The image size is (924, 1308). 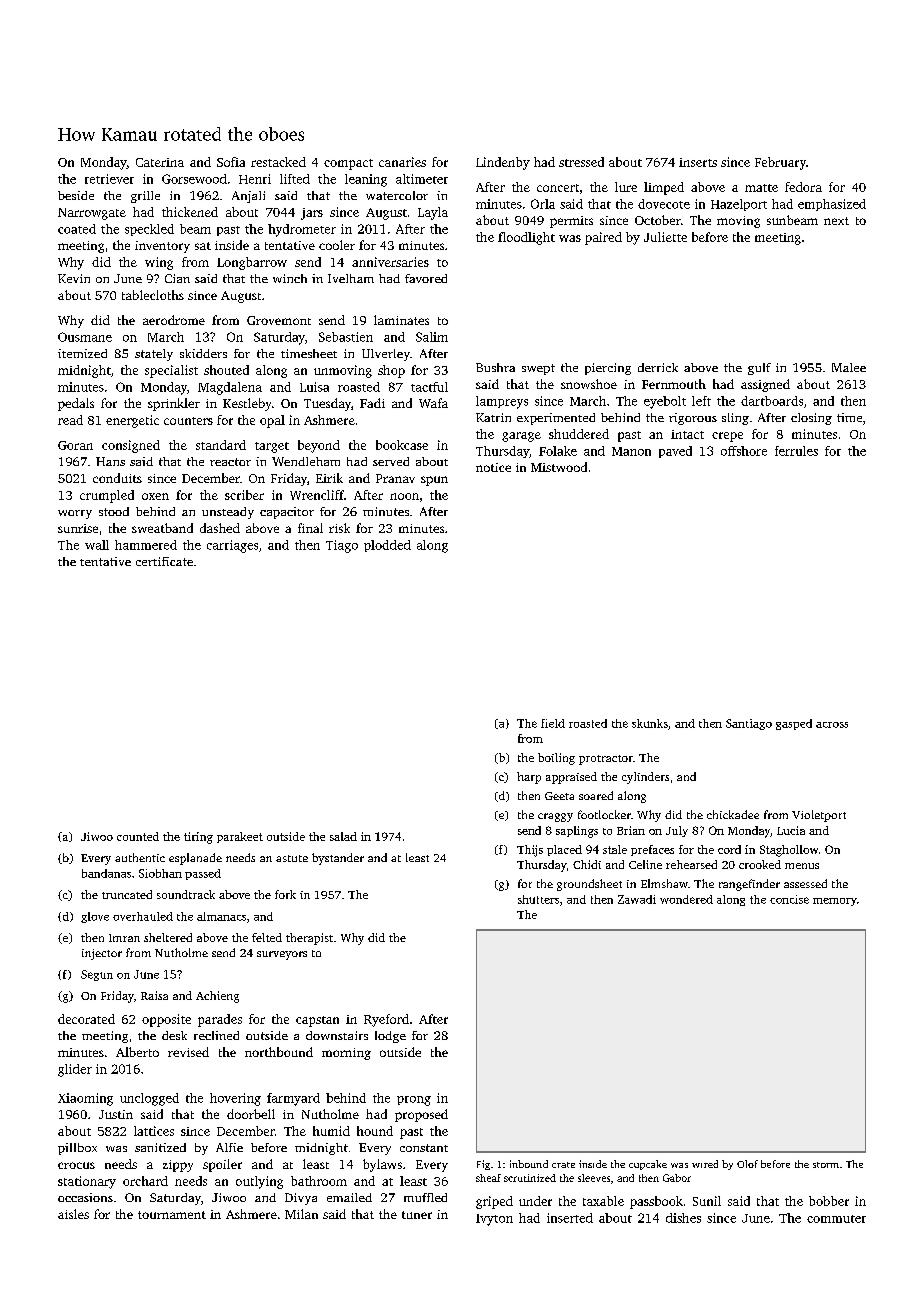 I want to click on February, so click(x=780, y=163).
